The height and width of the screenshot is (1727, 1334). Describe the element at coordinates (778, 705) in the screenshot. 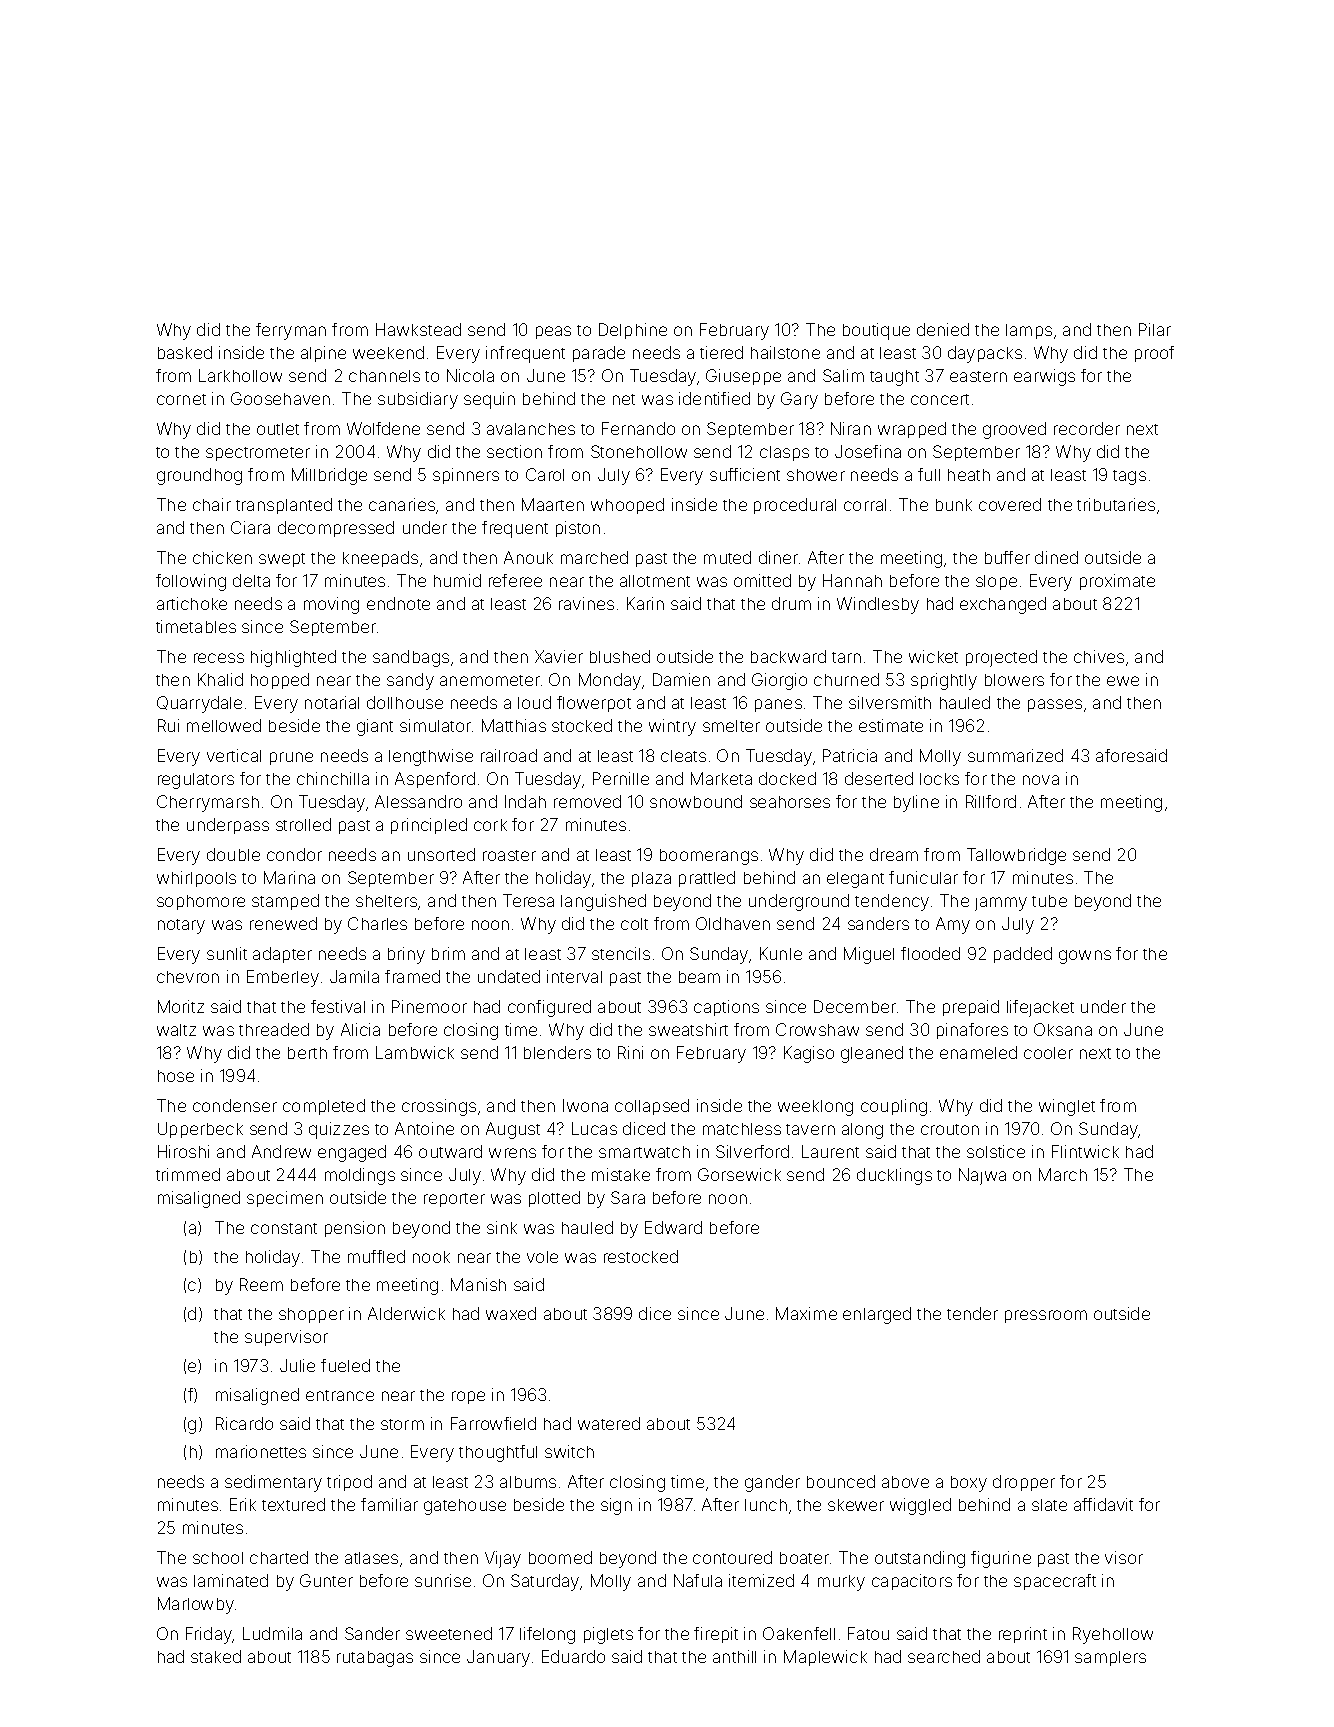

I see `panes` at that location.
